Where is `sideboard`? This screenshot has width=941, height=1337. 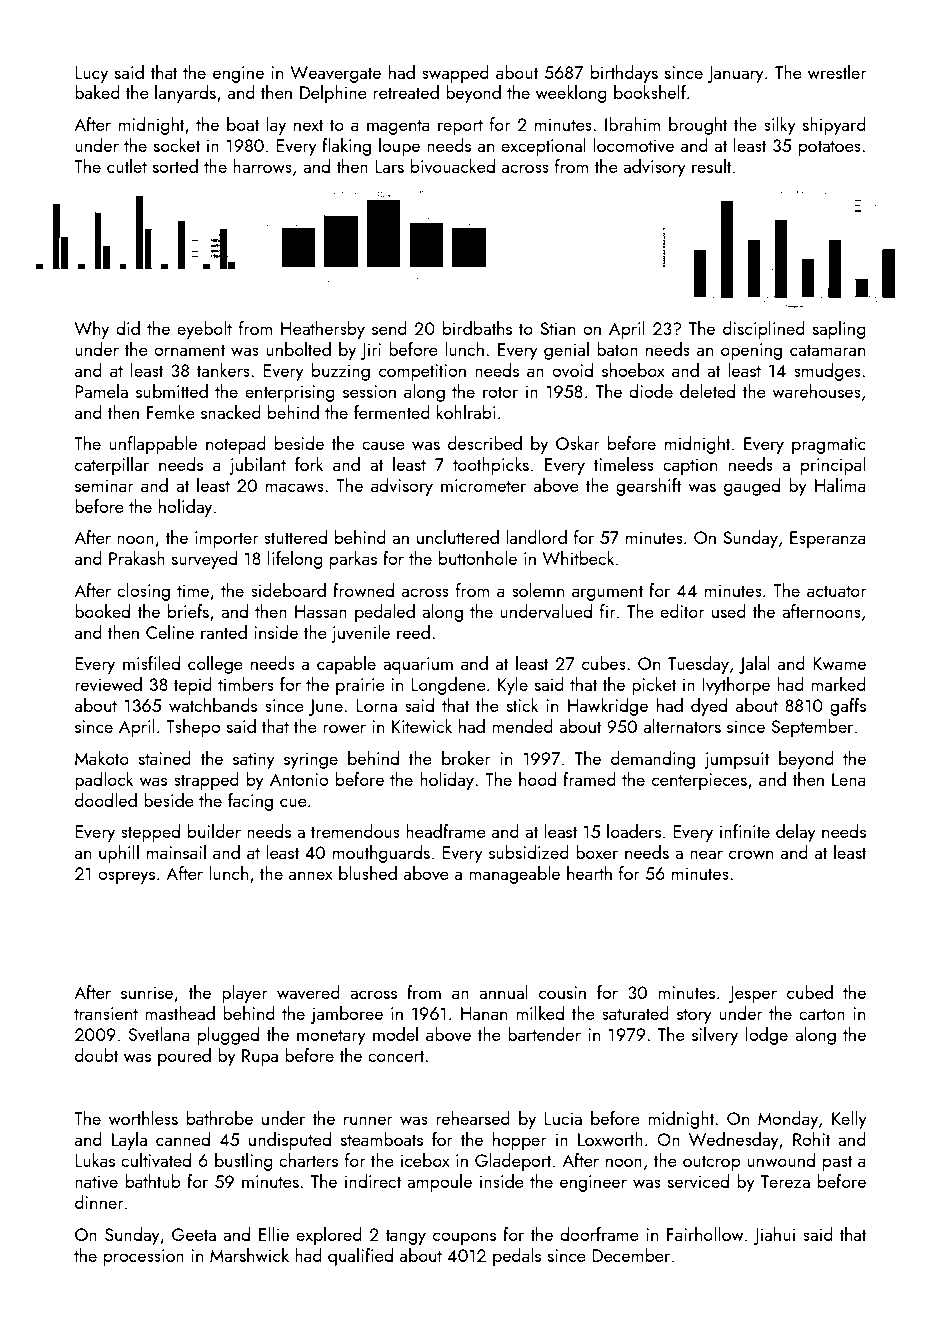 sideboard is located at coordinates (288, 590).
